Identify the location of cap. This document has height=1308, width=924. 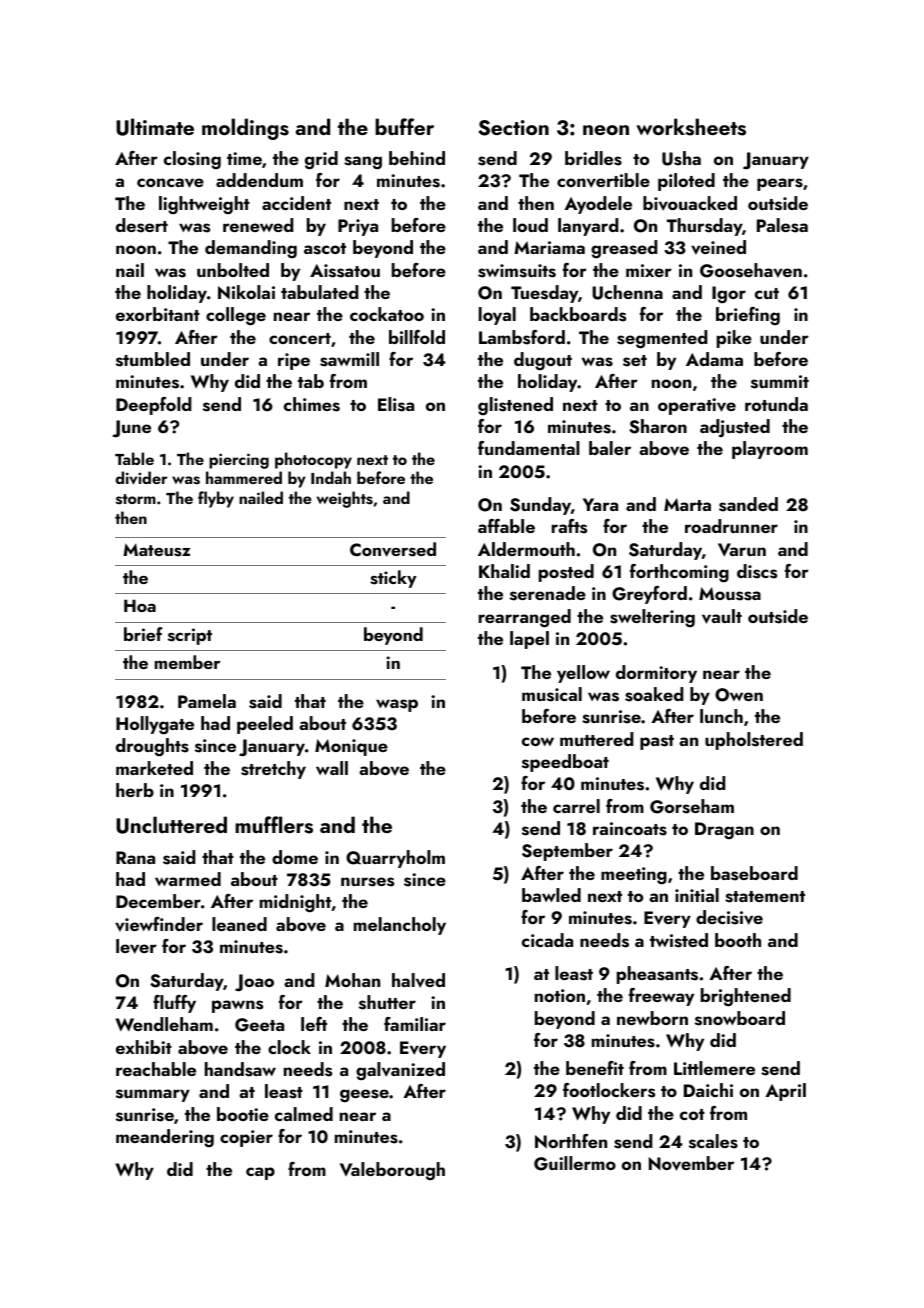
(260, 1173).
